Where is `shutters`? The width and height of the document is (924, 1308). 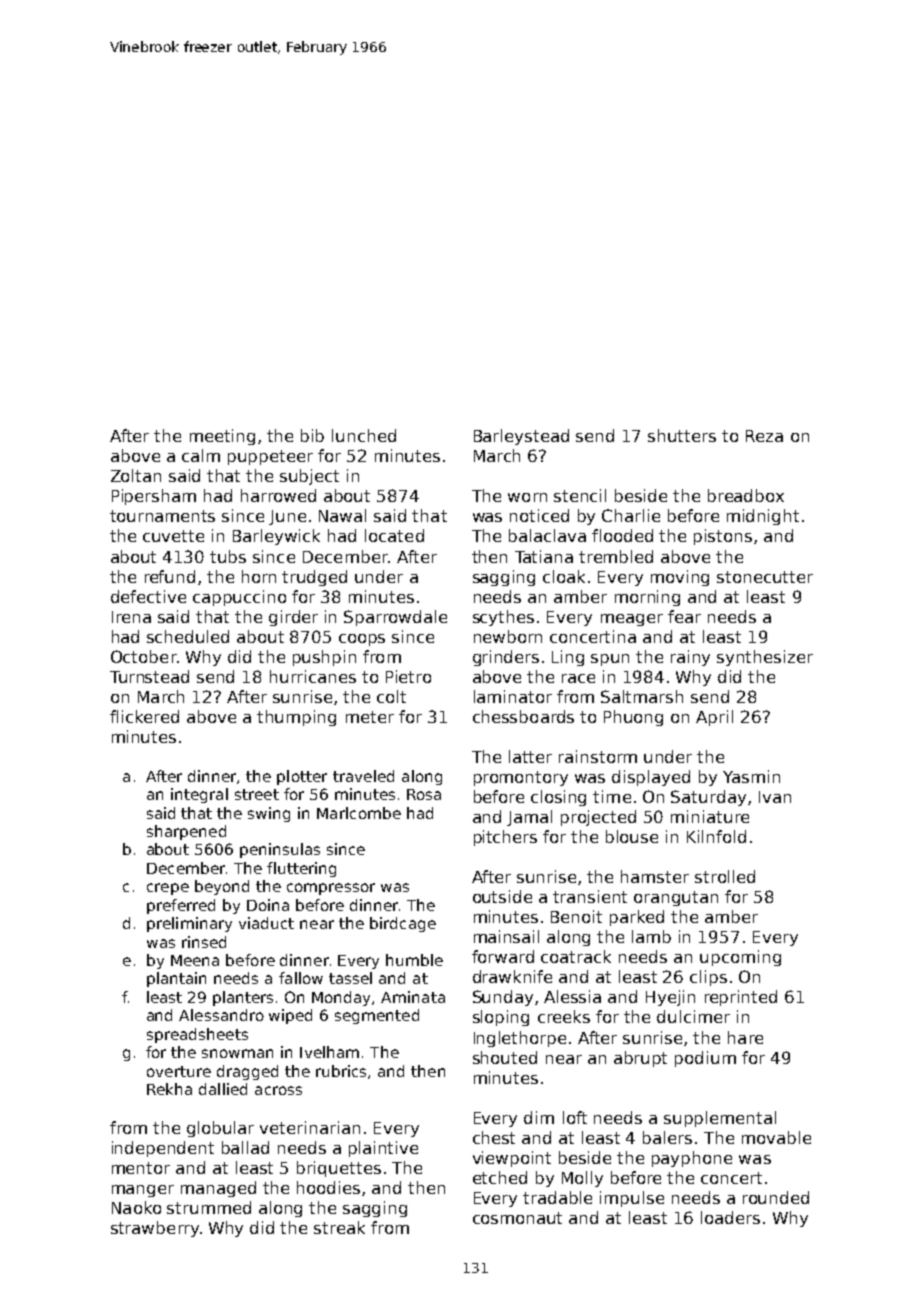 shutters is located at coordinates (682, 435).
